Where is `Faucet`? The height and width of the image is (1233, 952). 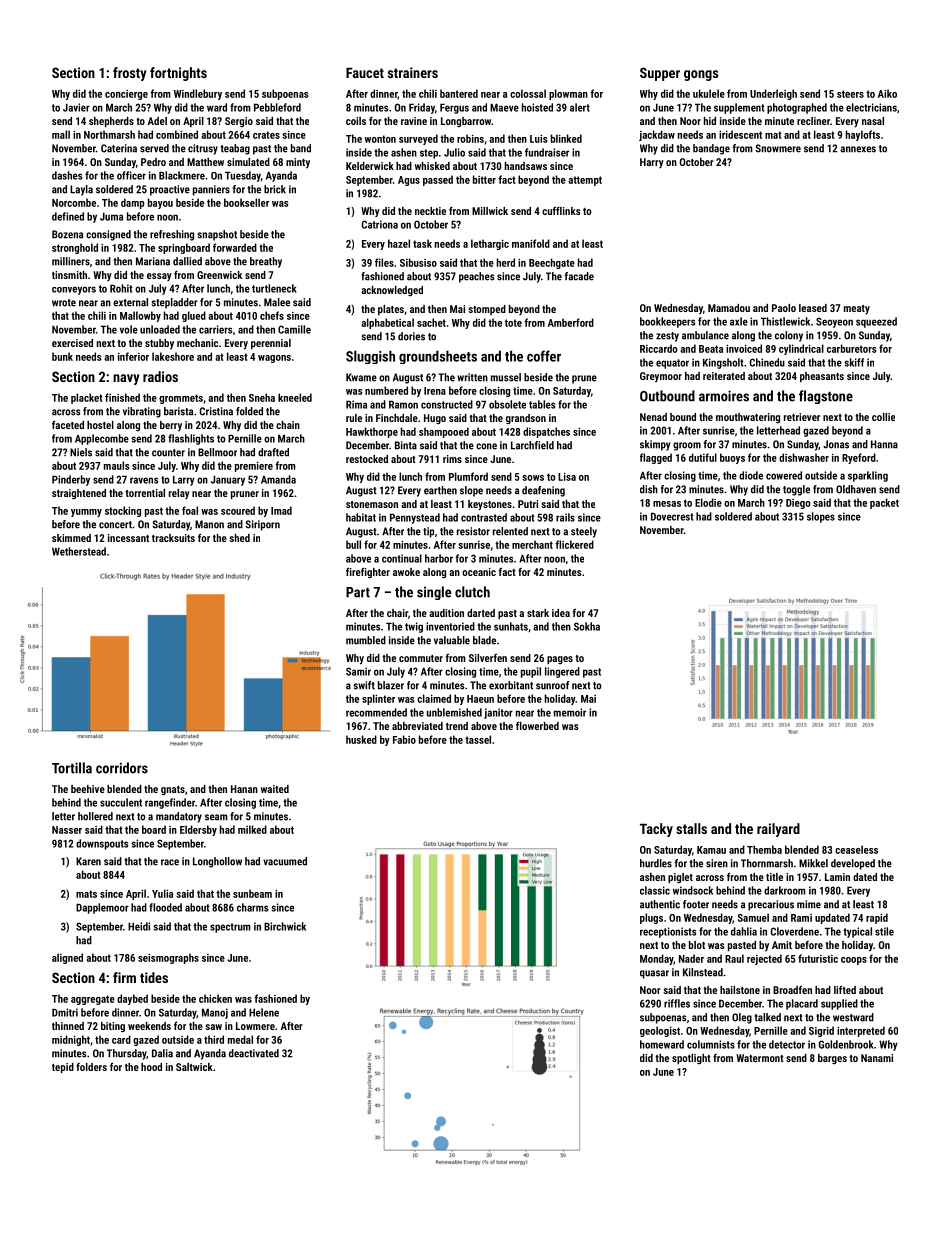
Faucet is located at coordinates (365, 73).
